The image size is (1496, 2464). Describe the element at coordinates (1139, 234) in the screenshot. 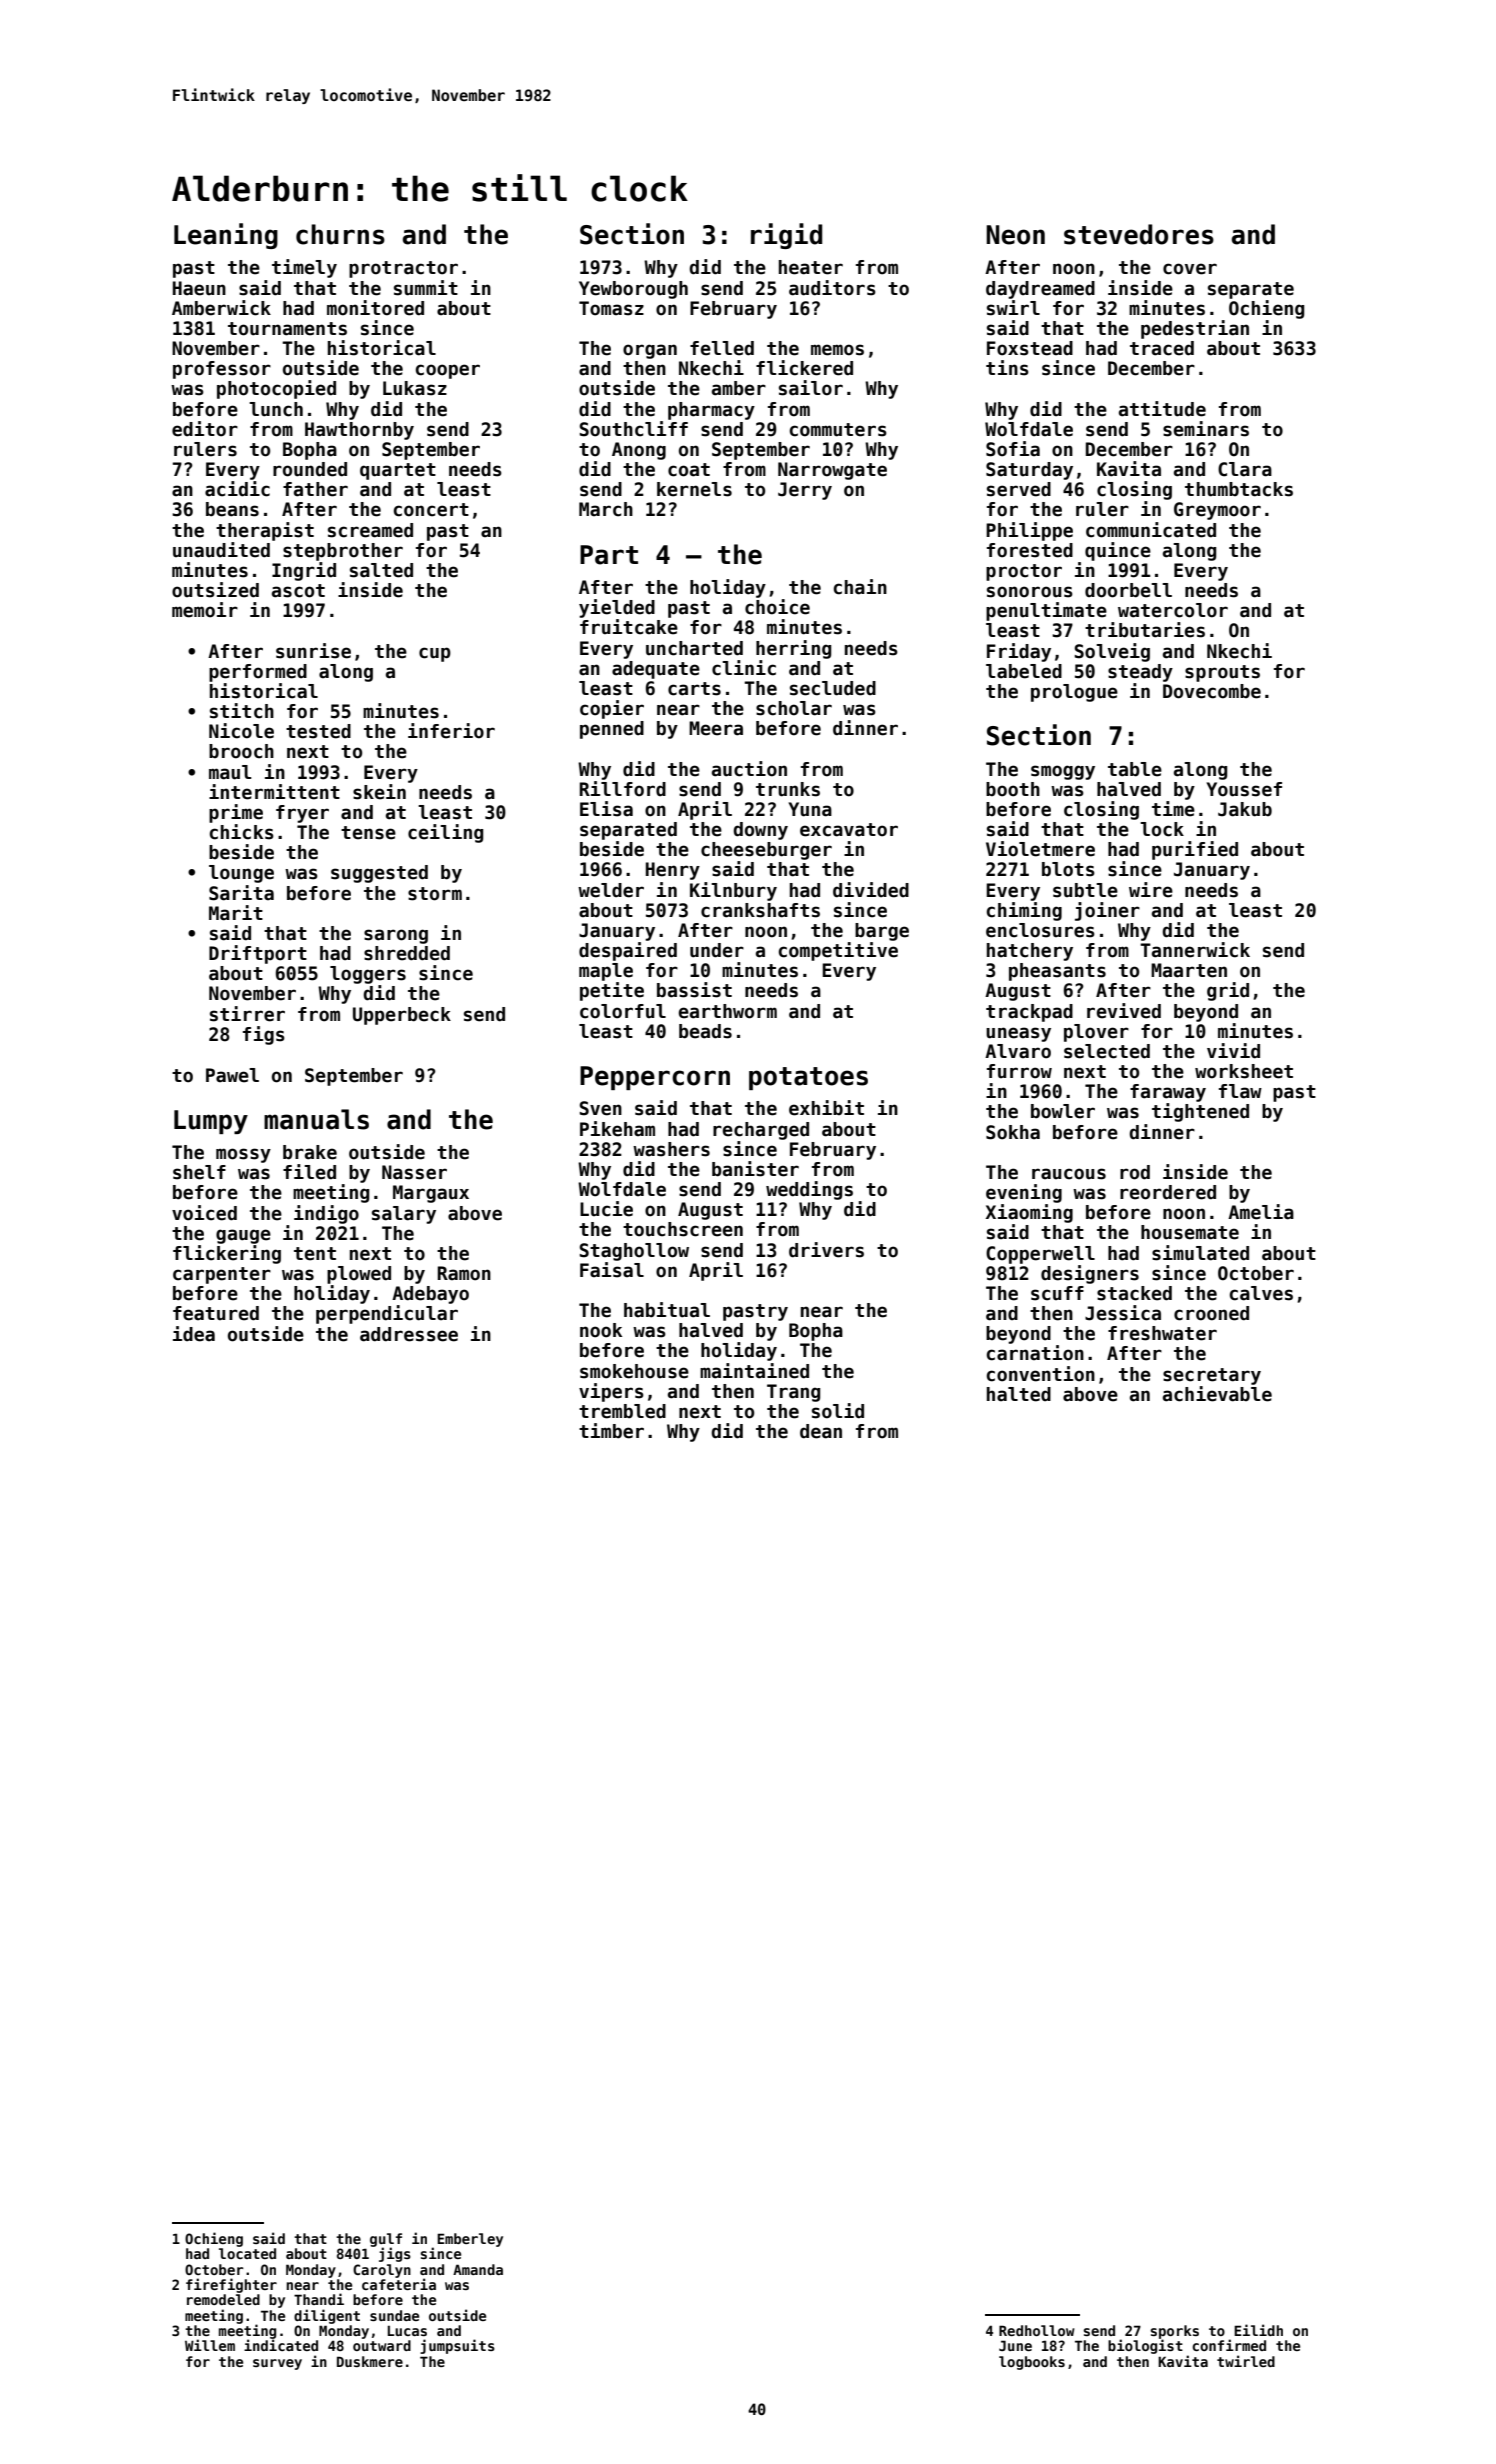

I see `stevedores` at that location.
